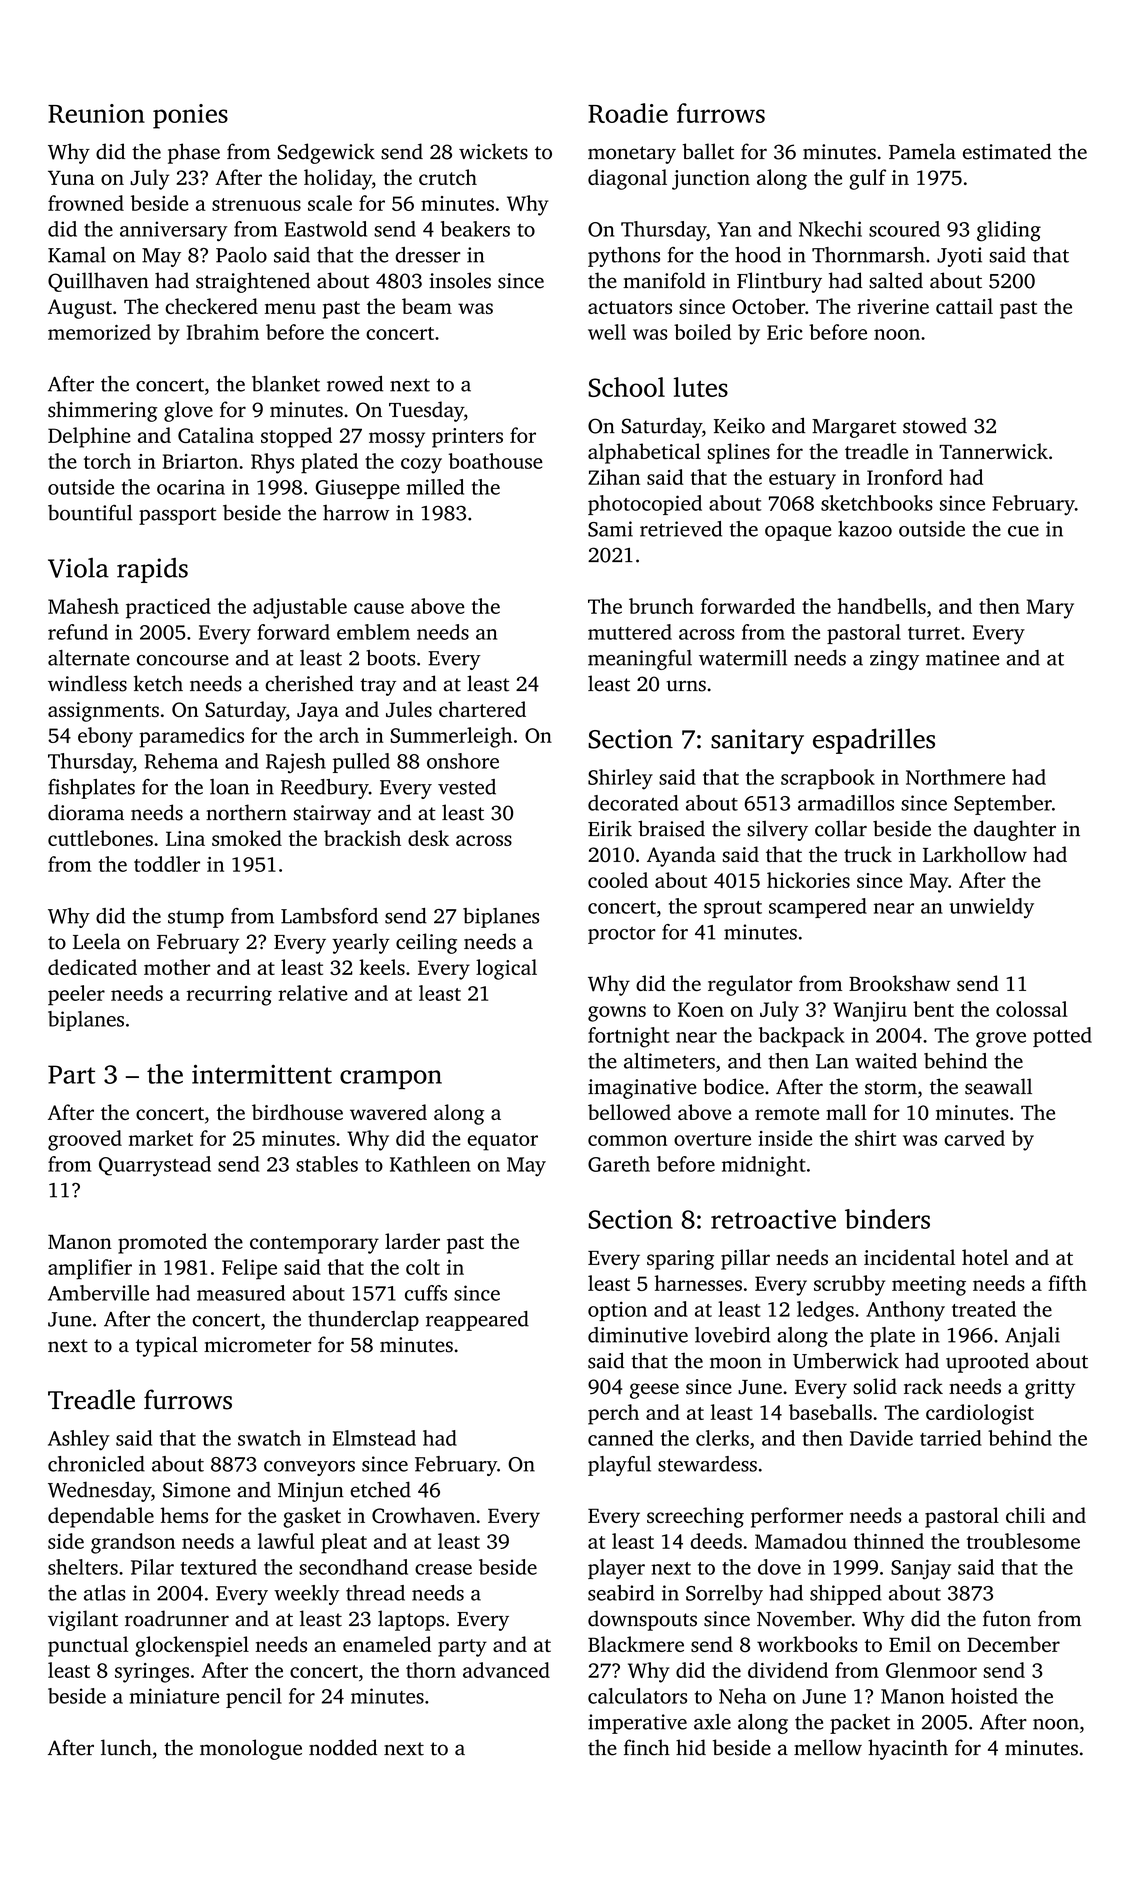  What do you see at coordinates (190, 116) in the page?
I see `ponies` at bounding box center [190, 116].
